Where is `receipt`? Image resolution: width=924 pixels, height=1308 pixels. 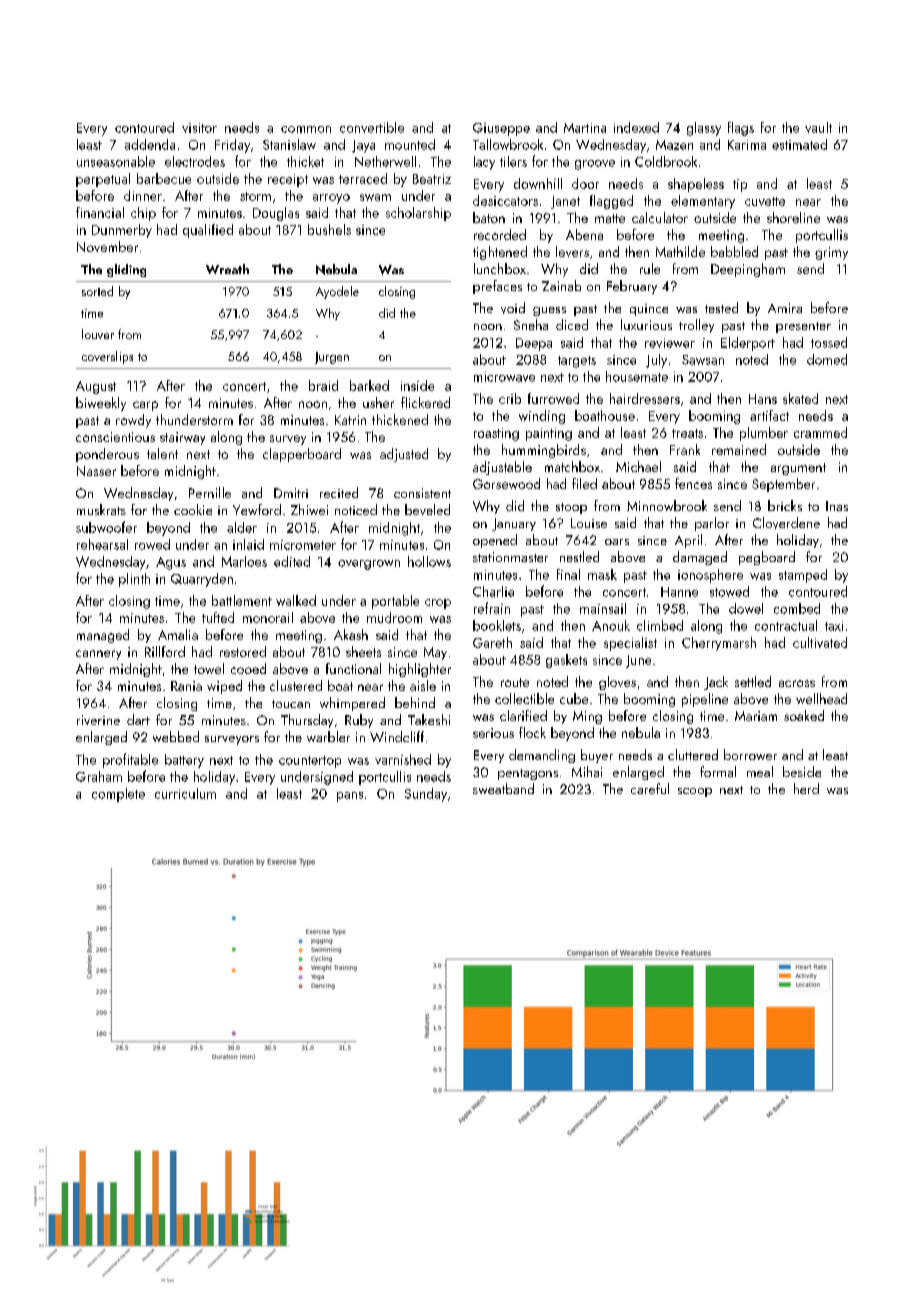
receipt is located at coordinates (288, 180).
